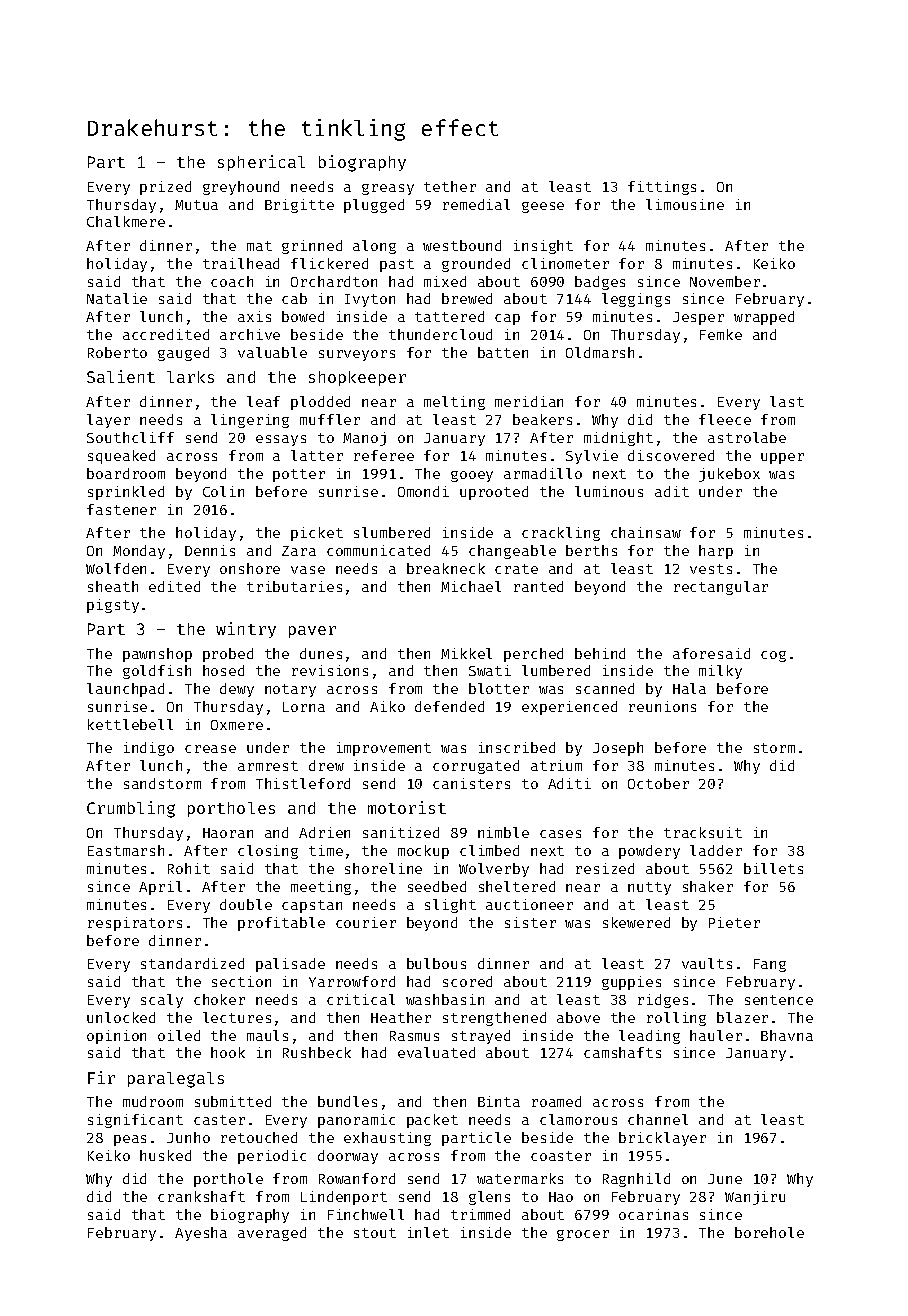 The height and width of the document is (1316, 908). What do you see at coordinates (370, 300) in the document?
I see `Ivyton` at bounding box center [370, 300].
